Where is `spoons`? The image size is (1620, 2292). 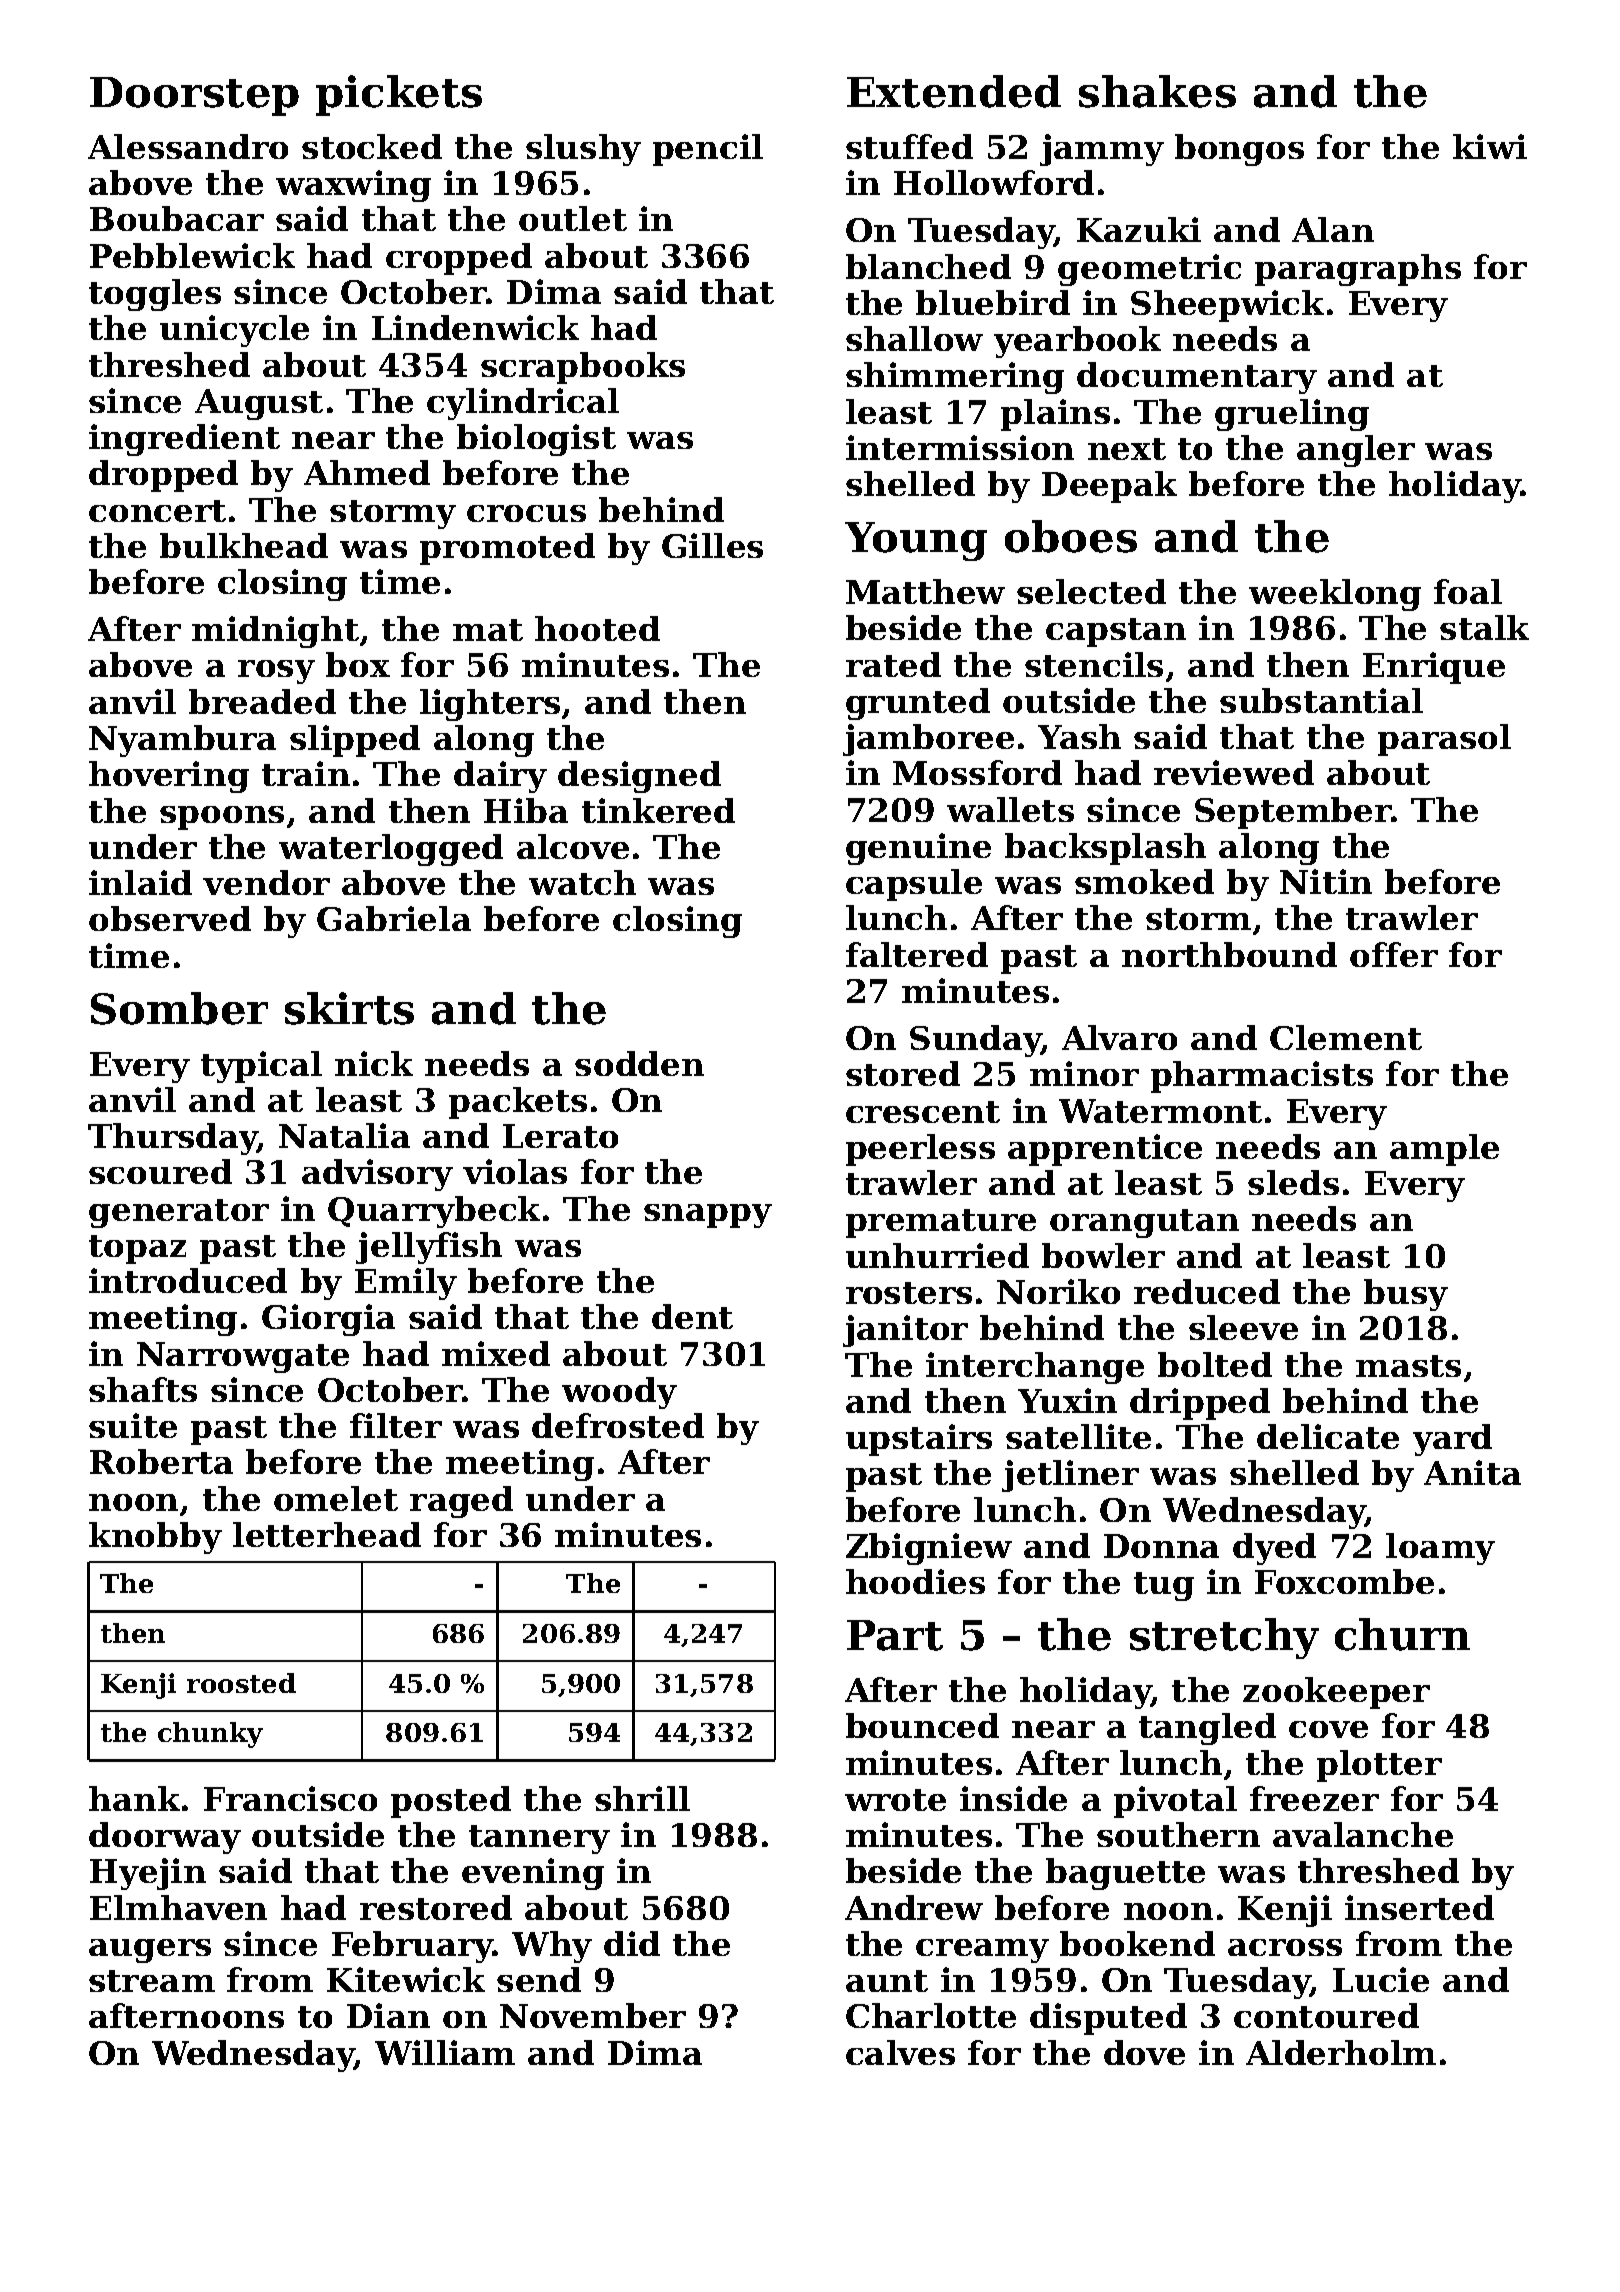
spoons is located at coordinates (222, 818).
